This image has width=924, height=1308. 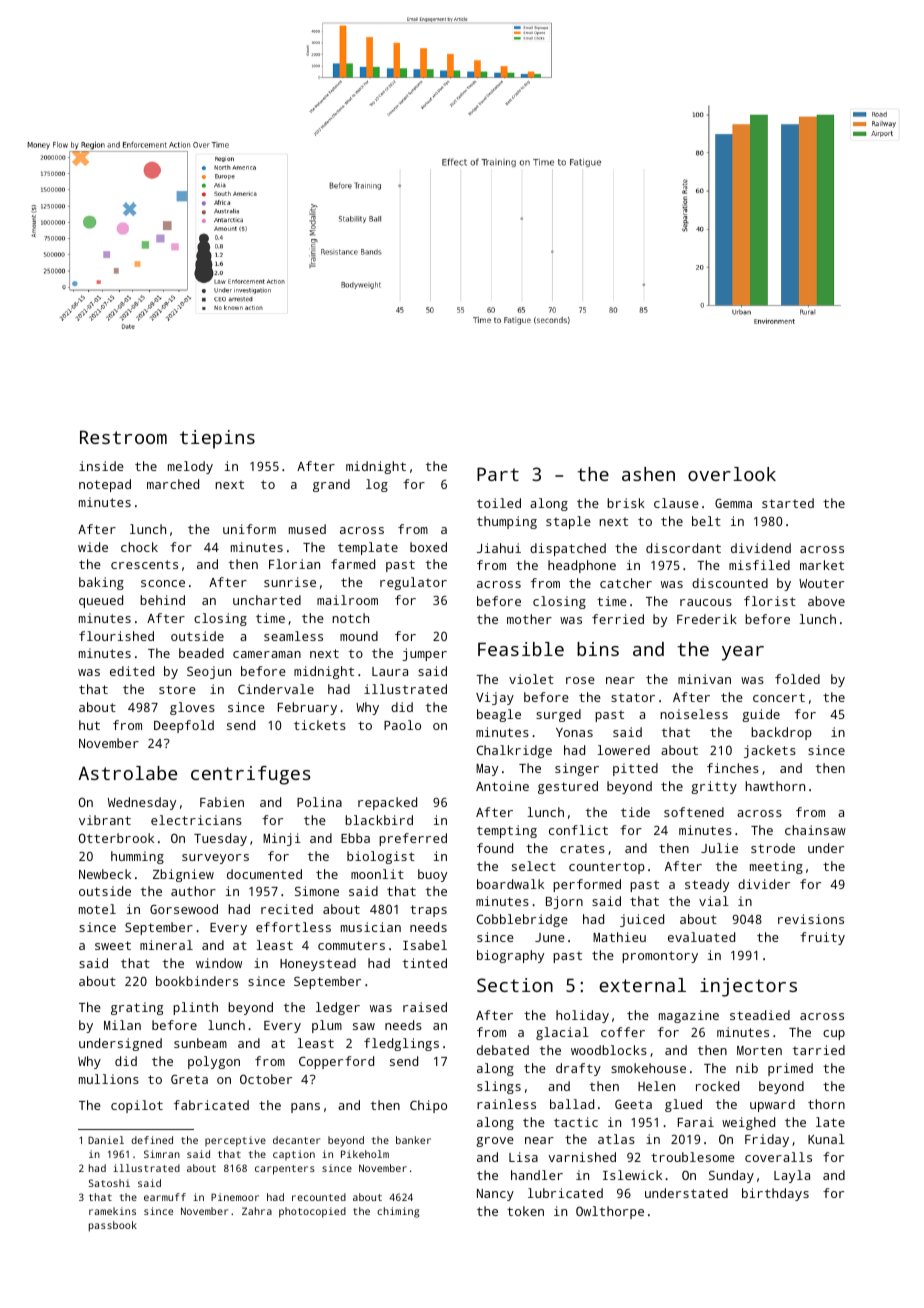 What do you see at coordinates (610, 1212) in the image?
I see `Owlthorpe` at bounding box center [610, 1212].
